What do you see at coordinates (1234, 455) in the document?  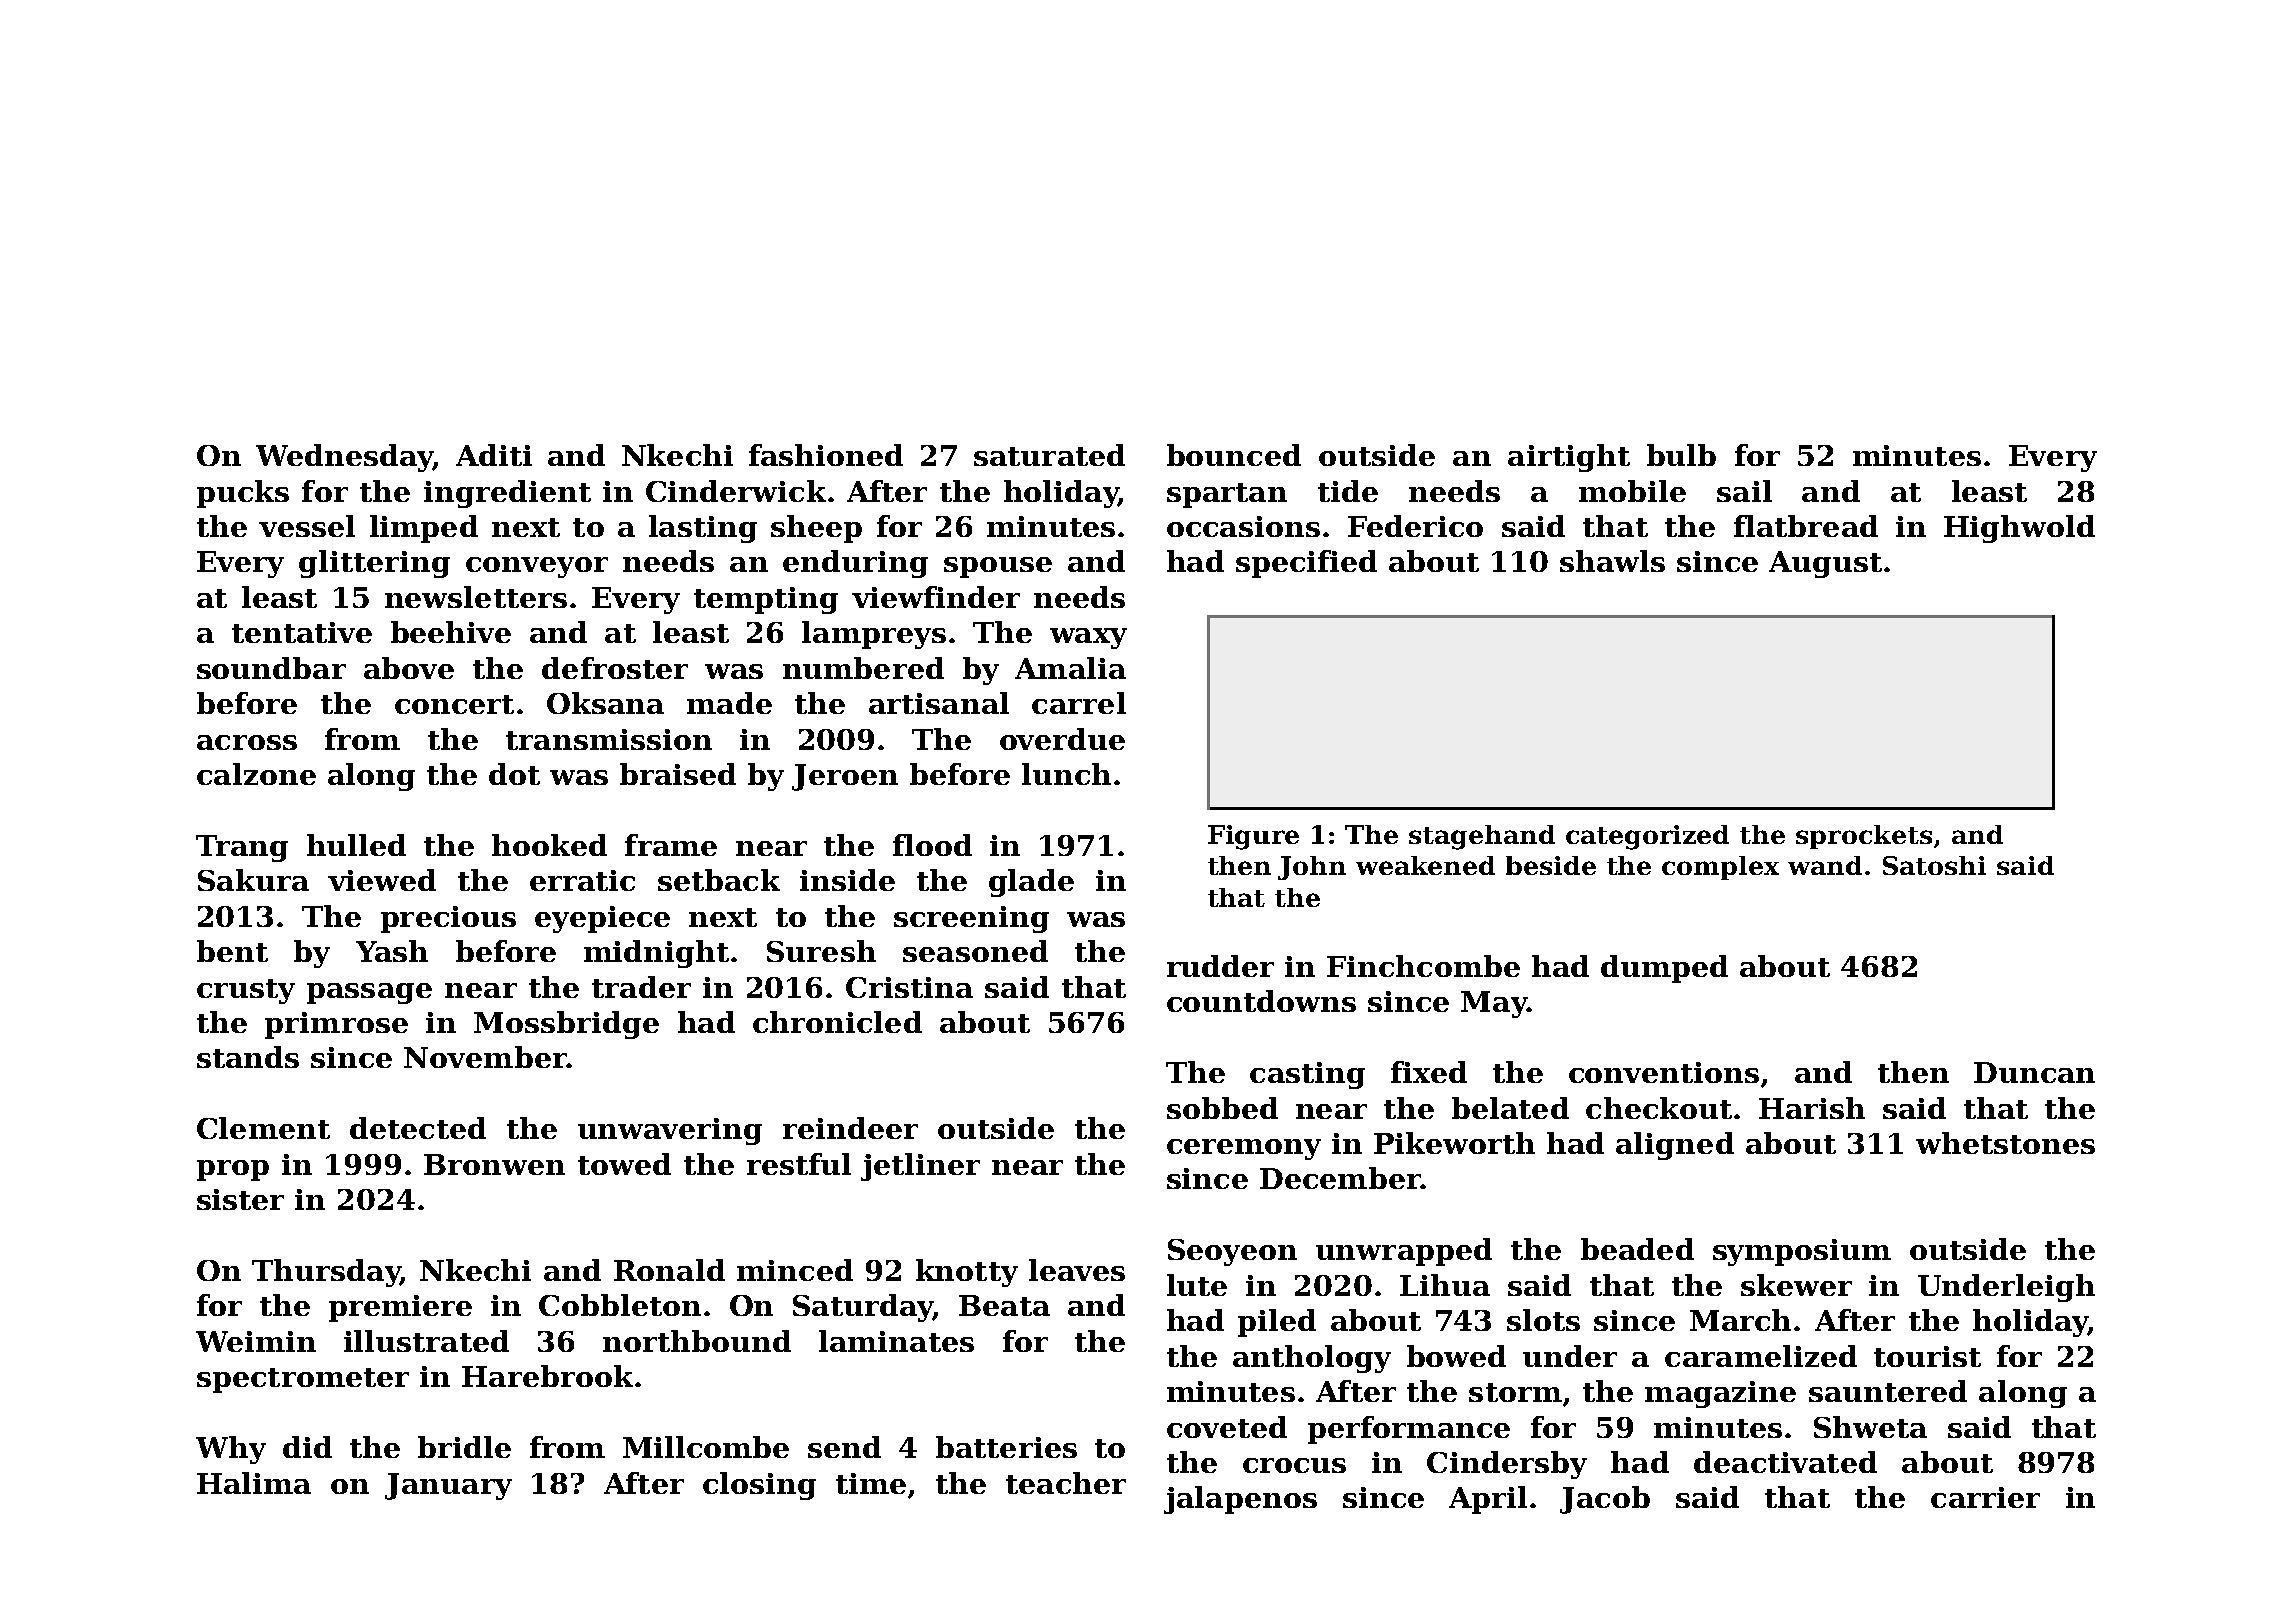 I see `bounced` at bounding box center [1234, 455].
